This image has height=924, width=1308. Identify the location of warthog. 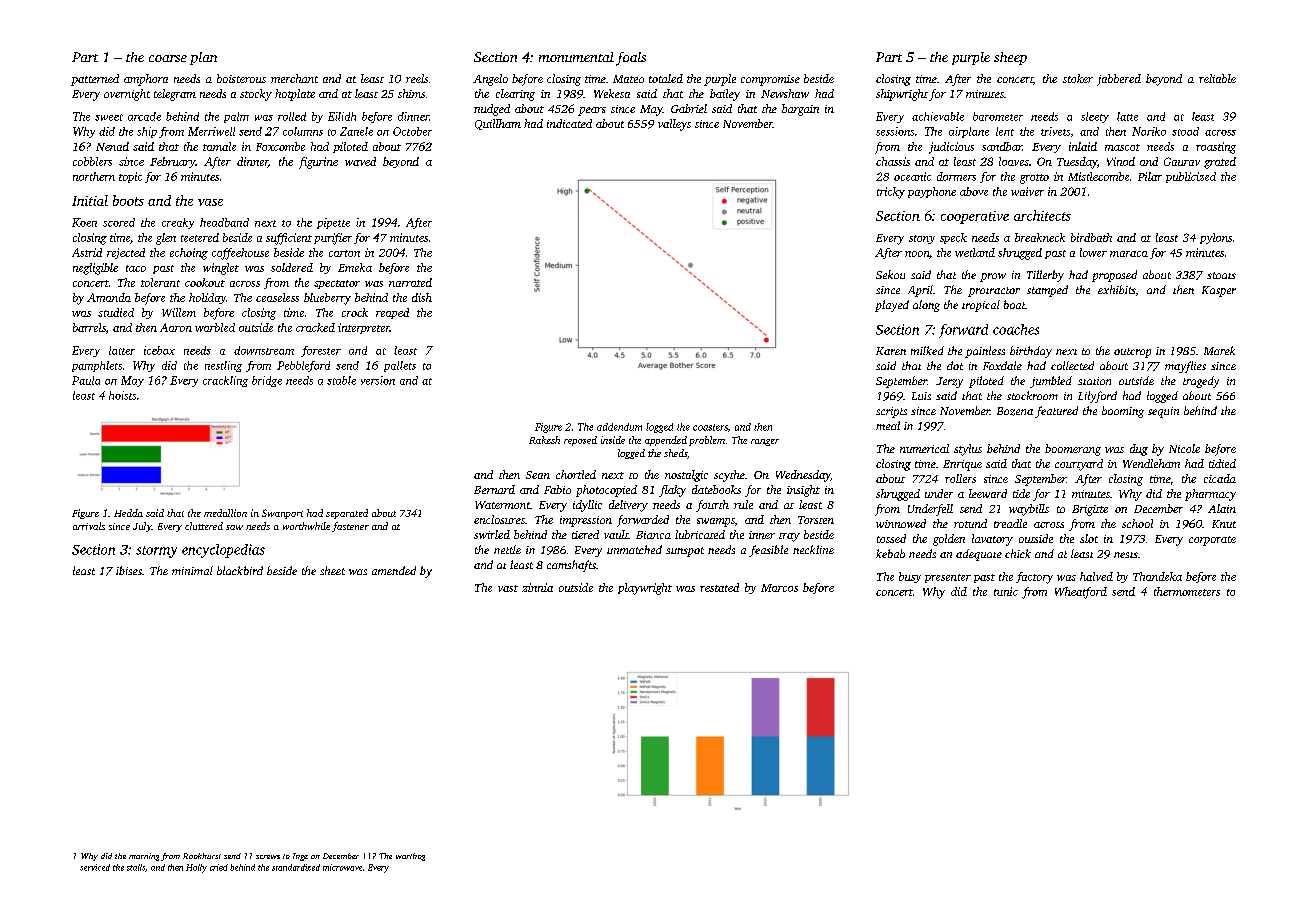
(410, 857).
